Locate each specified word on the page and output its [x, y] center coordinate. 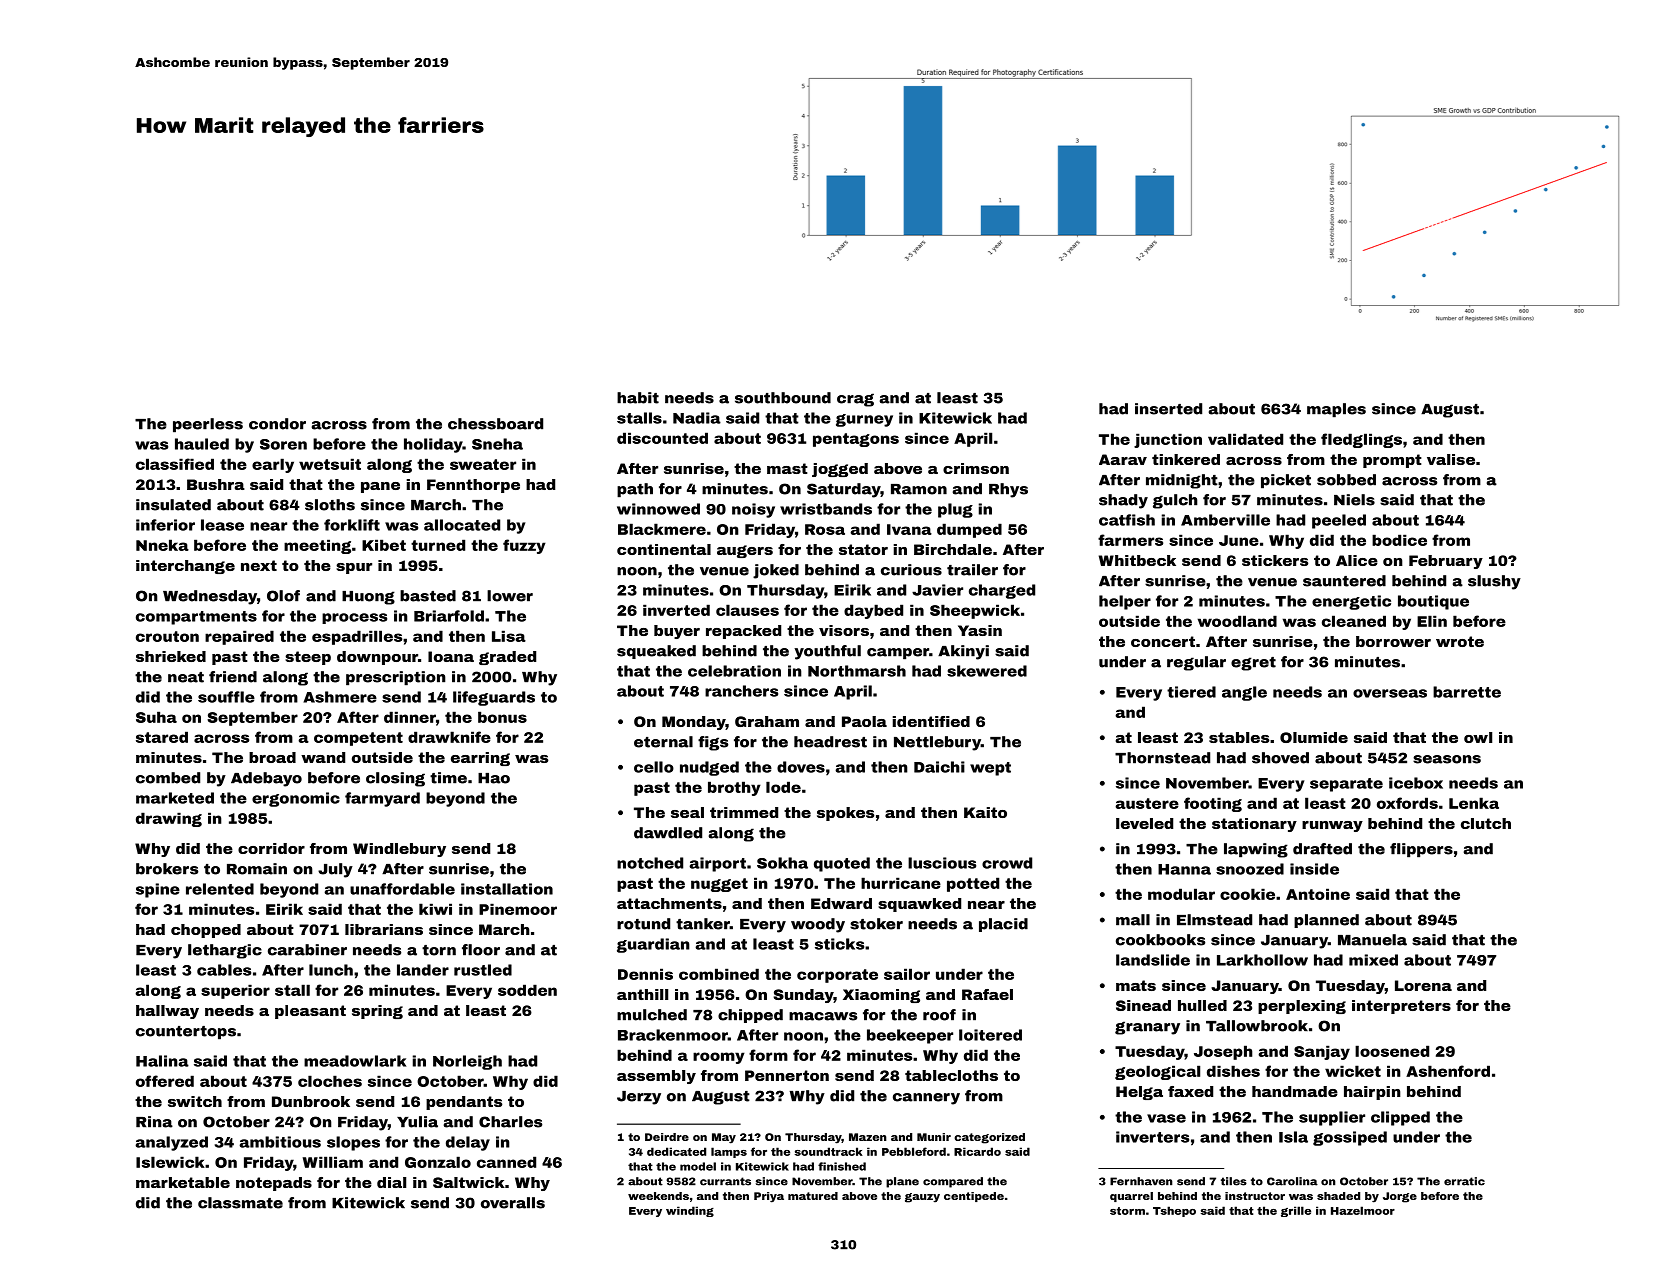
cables [224, 970]
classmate [240, 1203]
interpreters [1401, 1007]
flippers [1421, 850]
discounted [662, 438]
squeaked [656, 652]
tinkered [1186, 459]
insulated [173, 505]
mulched [652, 1015]
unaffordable [402, 889]
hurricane [901, 883]
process [354, 618]
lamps [729, 1152]
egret [1253, 664]
